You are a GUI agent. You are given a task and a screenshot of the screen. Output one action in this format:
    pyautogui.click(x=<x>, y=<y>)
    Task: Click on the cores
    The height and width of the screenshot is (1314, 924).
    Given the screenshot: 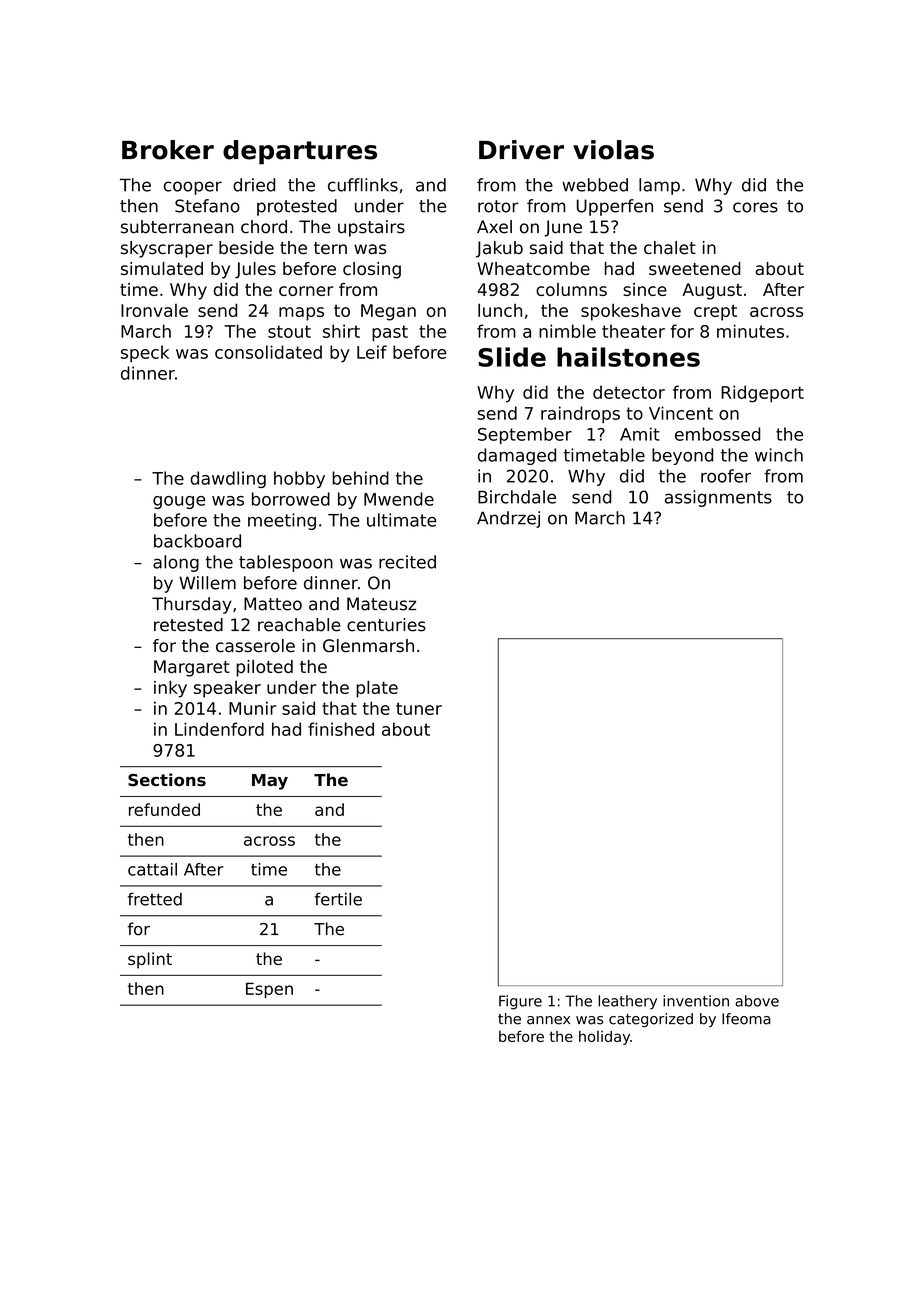 What is the action you would take?
    pyautogui.click(x=755, y=207)
